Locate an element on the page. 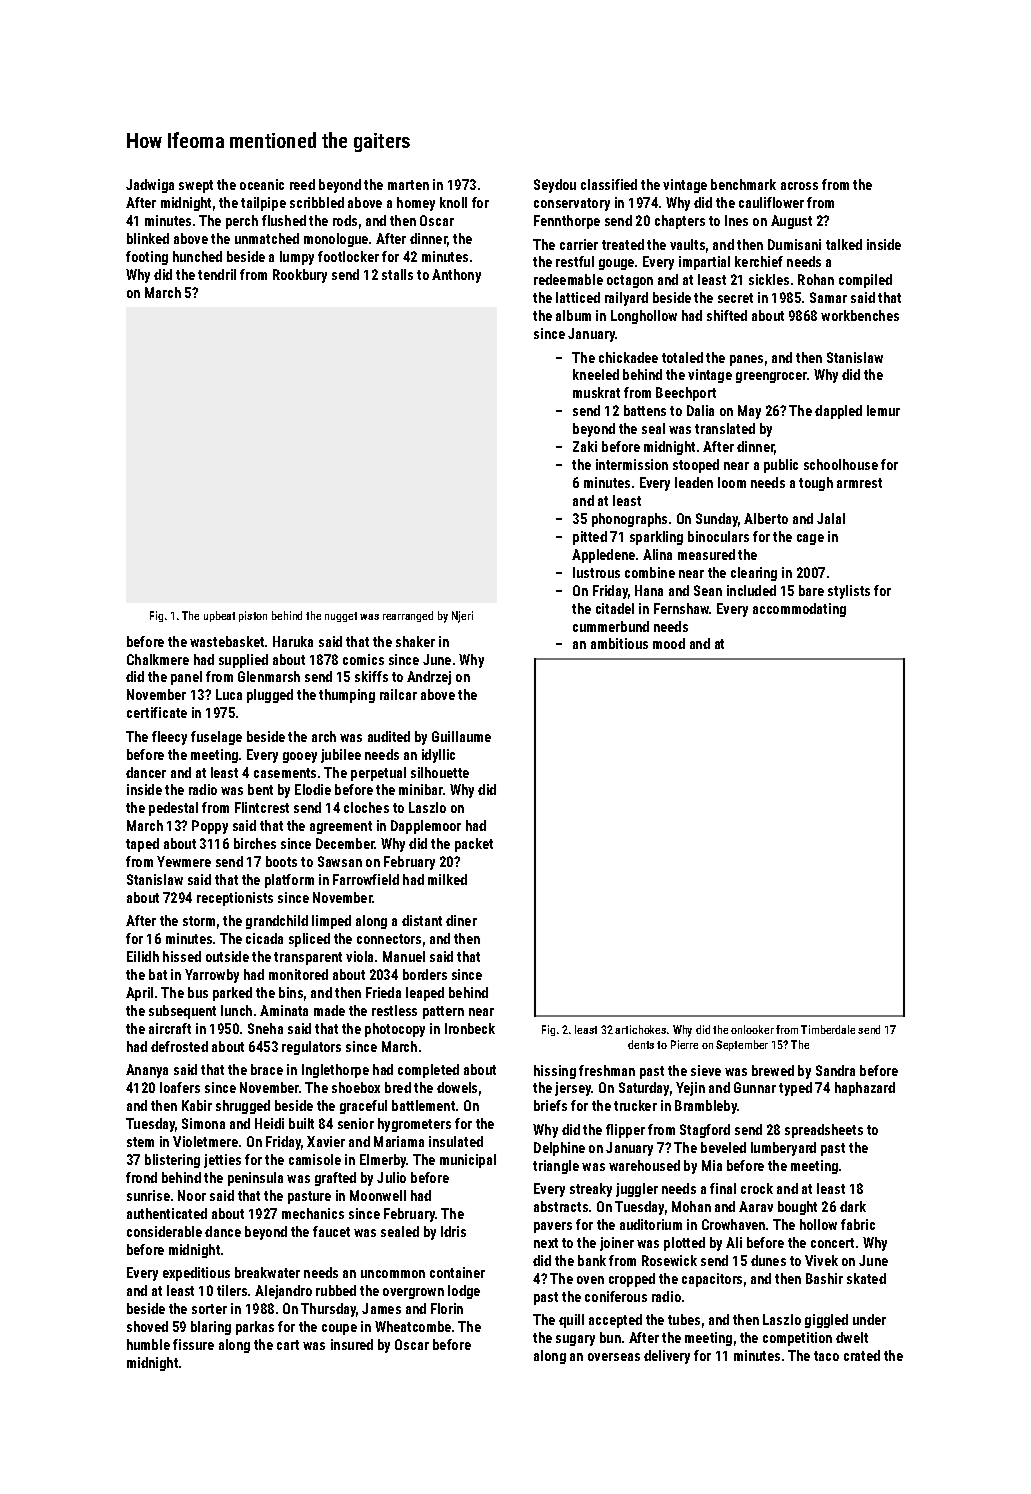 The width and height of the image is (1031, 1494). sunrise is located at coordinates (148, 1195).
